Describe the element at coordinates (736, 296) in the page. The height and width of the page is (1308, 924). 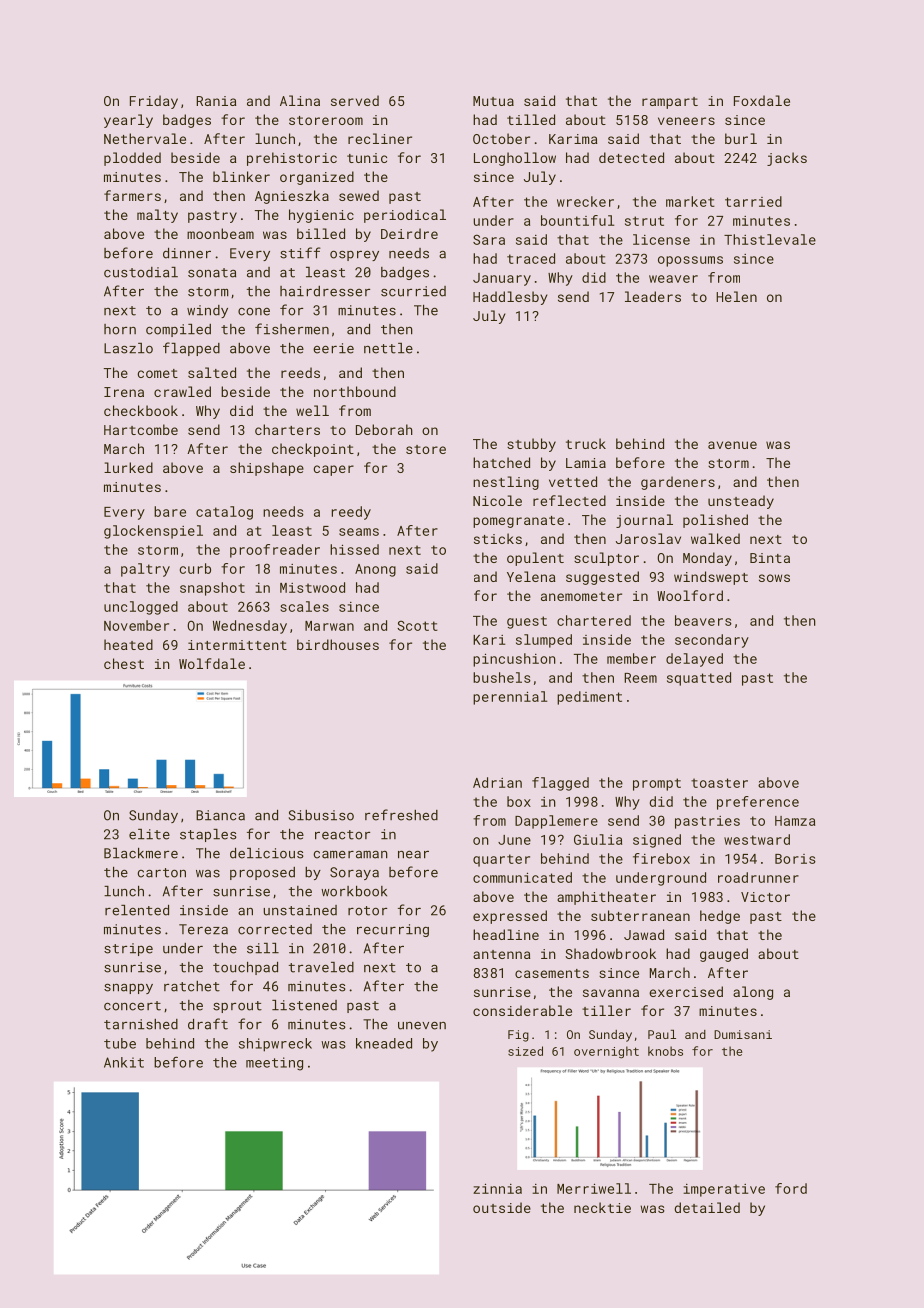
I see `Helen` at that location.
